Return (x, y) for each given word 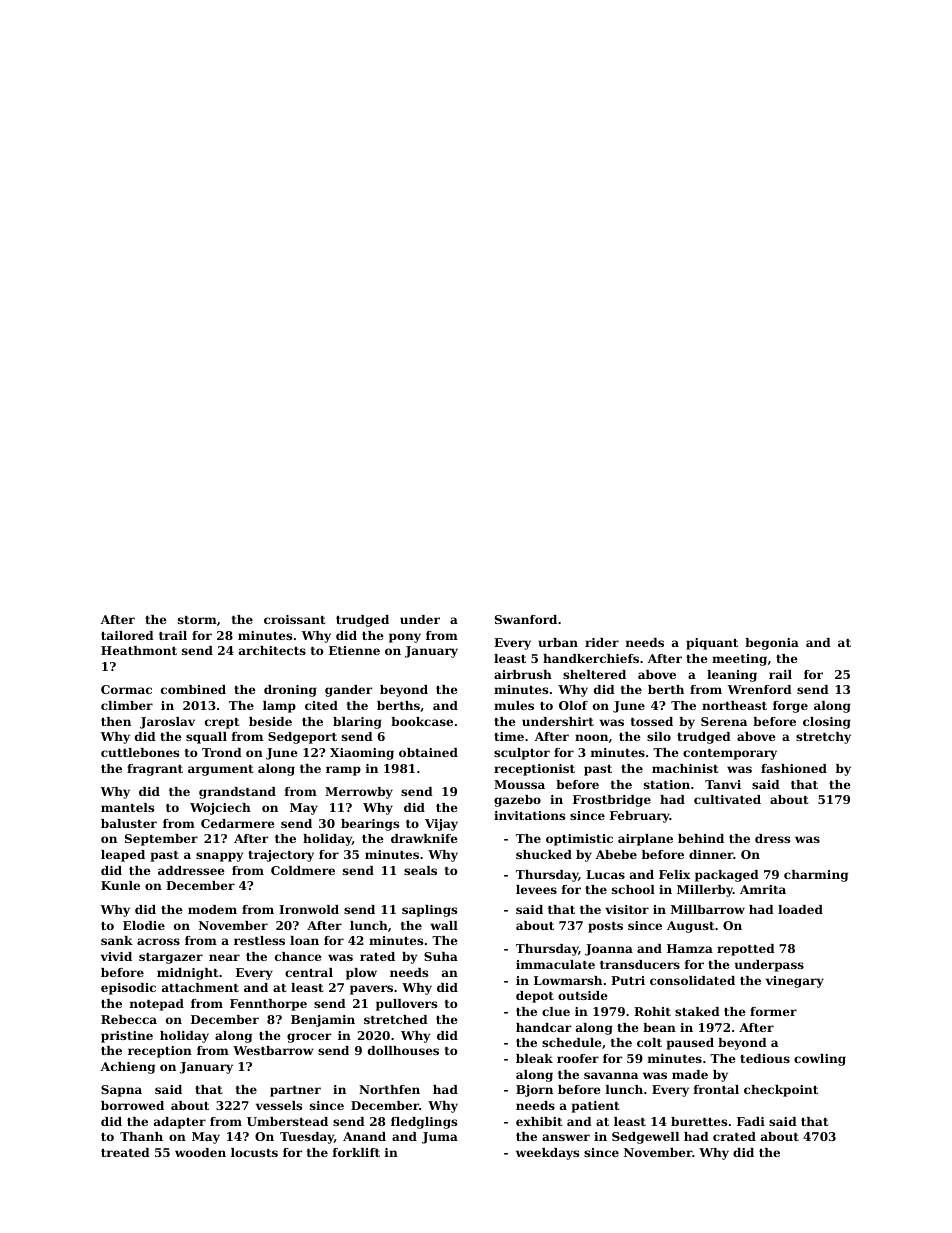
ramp (343, 771)
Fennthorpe (268, 1005)
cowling (820, 1060)
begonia (772, 644)
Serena (724, 721)
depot (535, 997)
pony (405, 638)
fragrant (155, 770)
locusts (254, 1152)
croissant (295, 619)
